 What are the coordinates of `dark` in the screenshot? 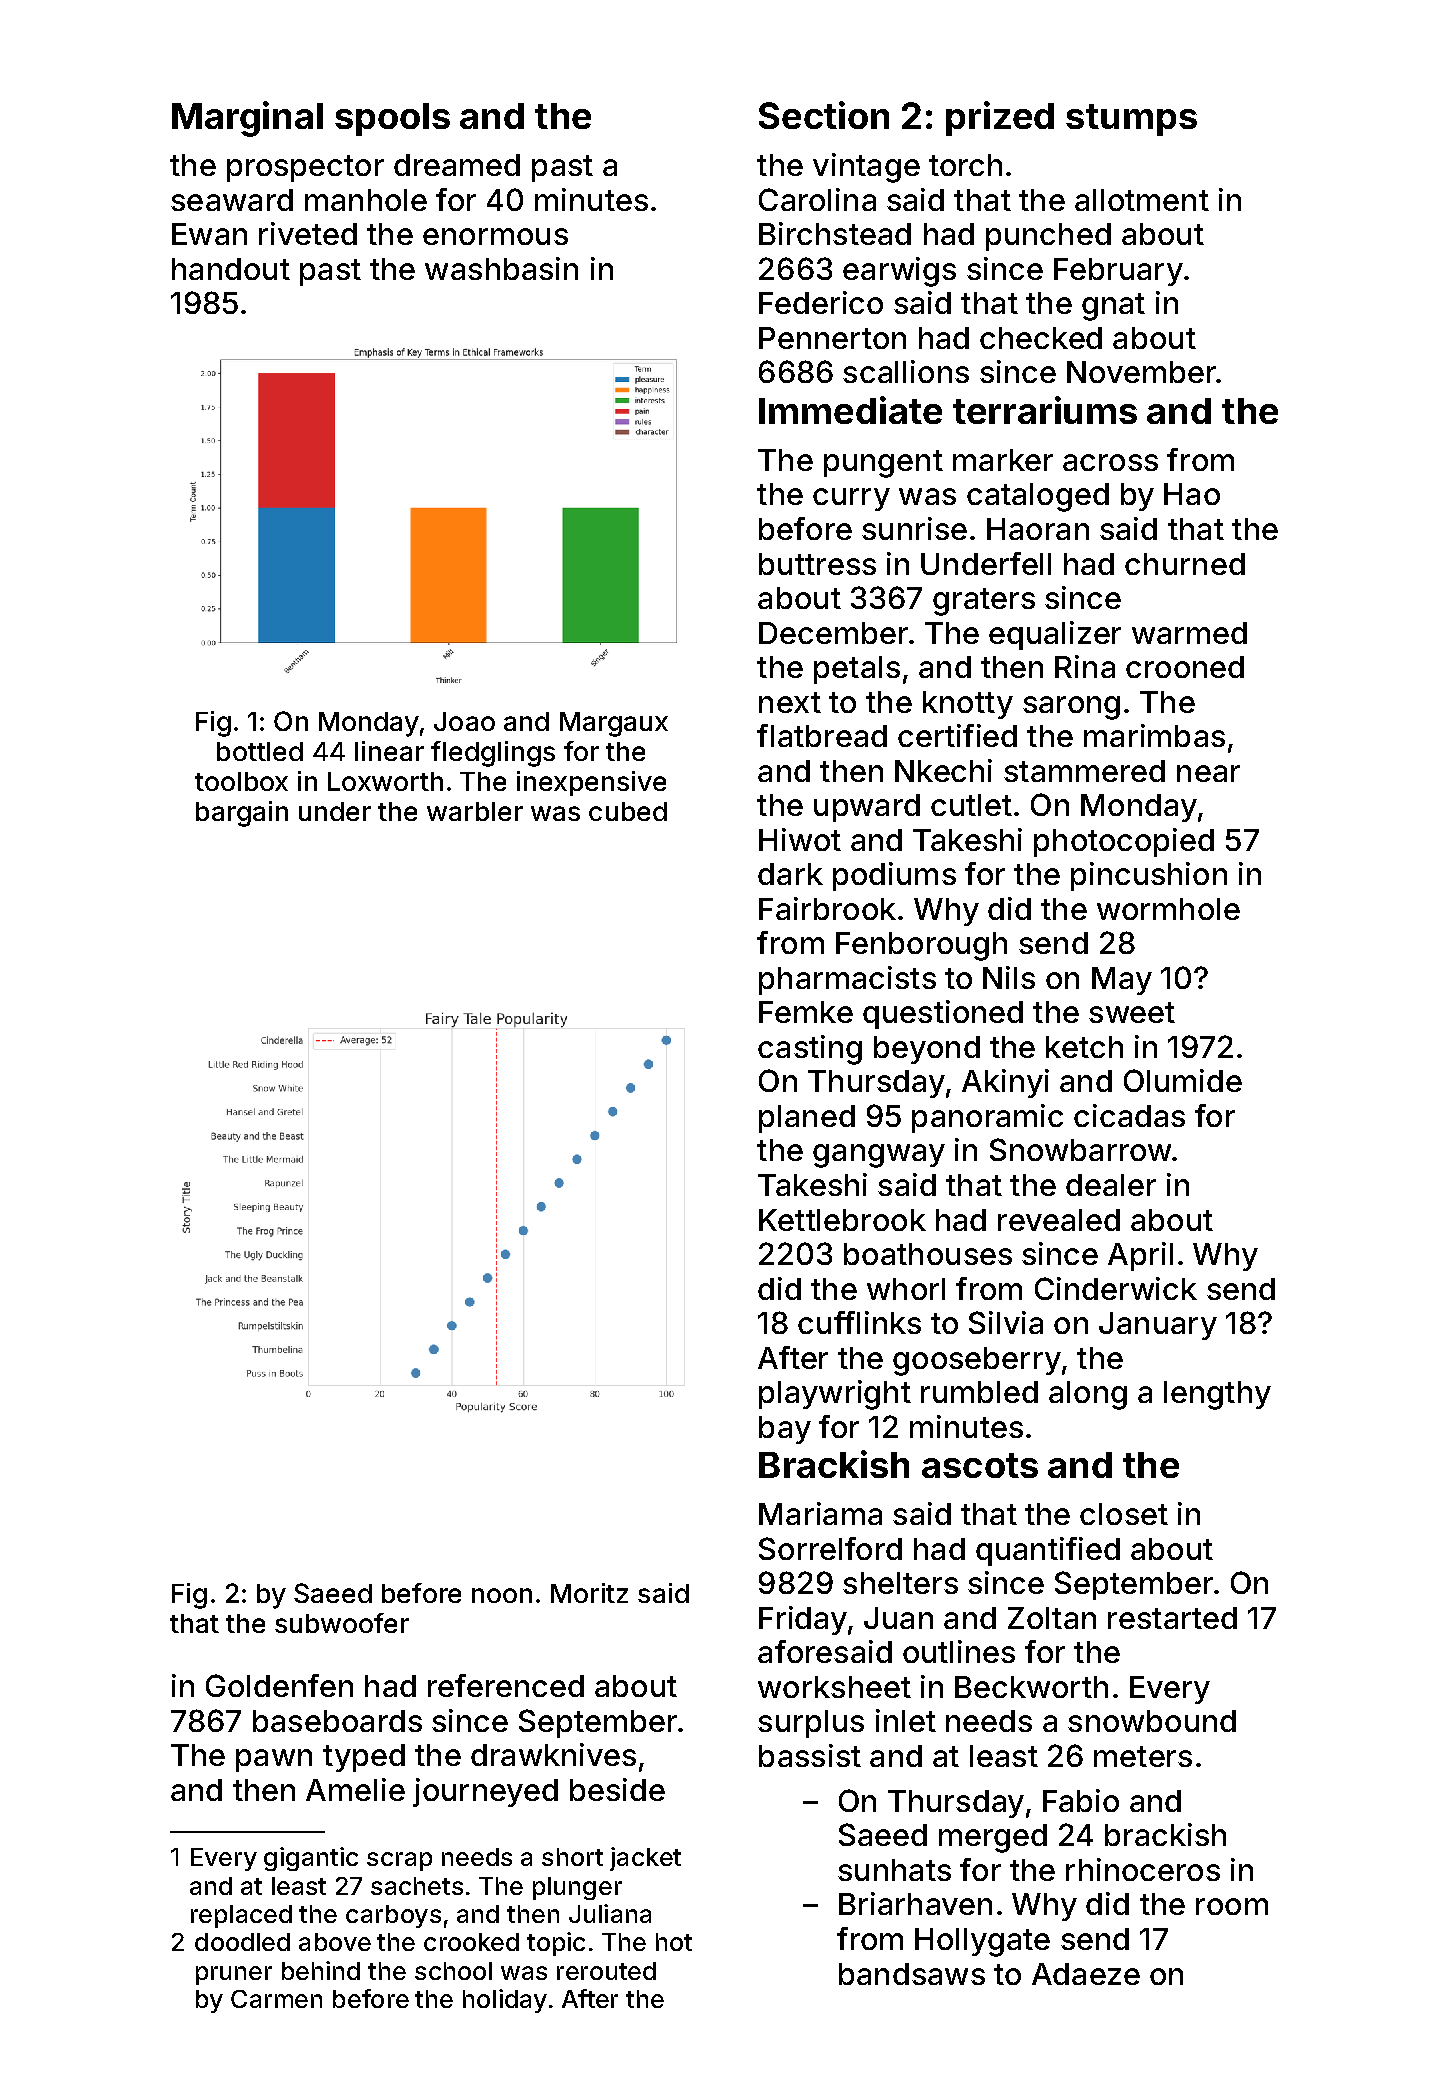 It's located at (790, 874).
